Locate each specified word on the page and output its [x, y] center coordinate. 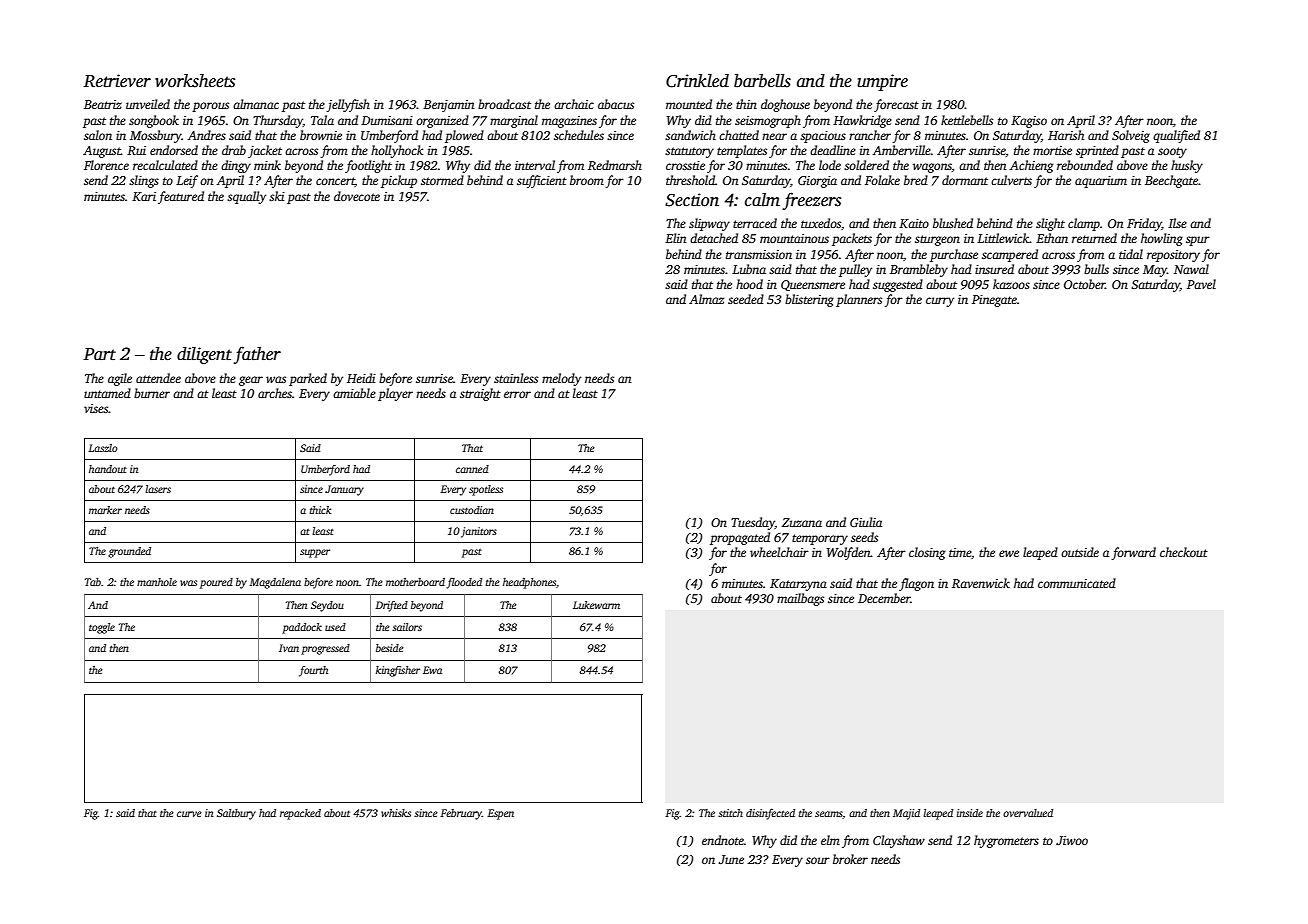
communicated [1077, 583]
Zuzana [802, 522]
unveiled [148, 104]
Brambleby [919, 270]
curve [189, 814]
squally [246, 197]
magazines [569, 122]
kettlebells [967, 120]
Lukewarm [596, 605]
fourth [313, 671]
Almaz [706, 299]
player [395, 394]
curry [940, 302]
